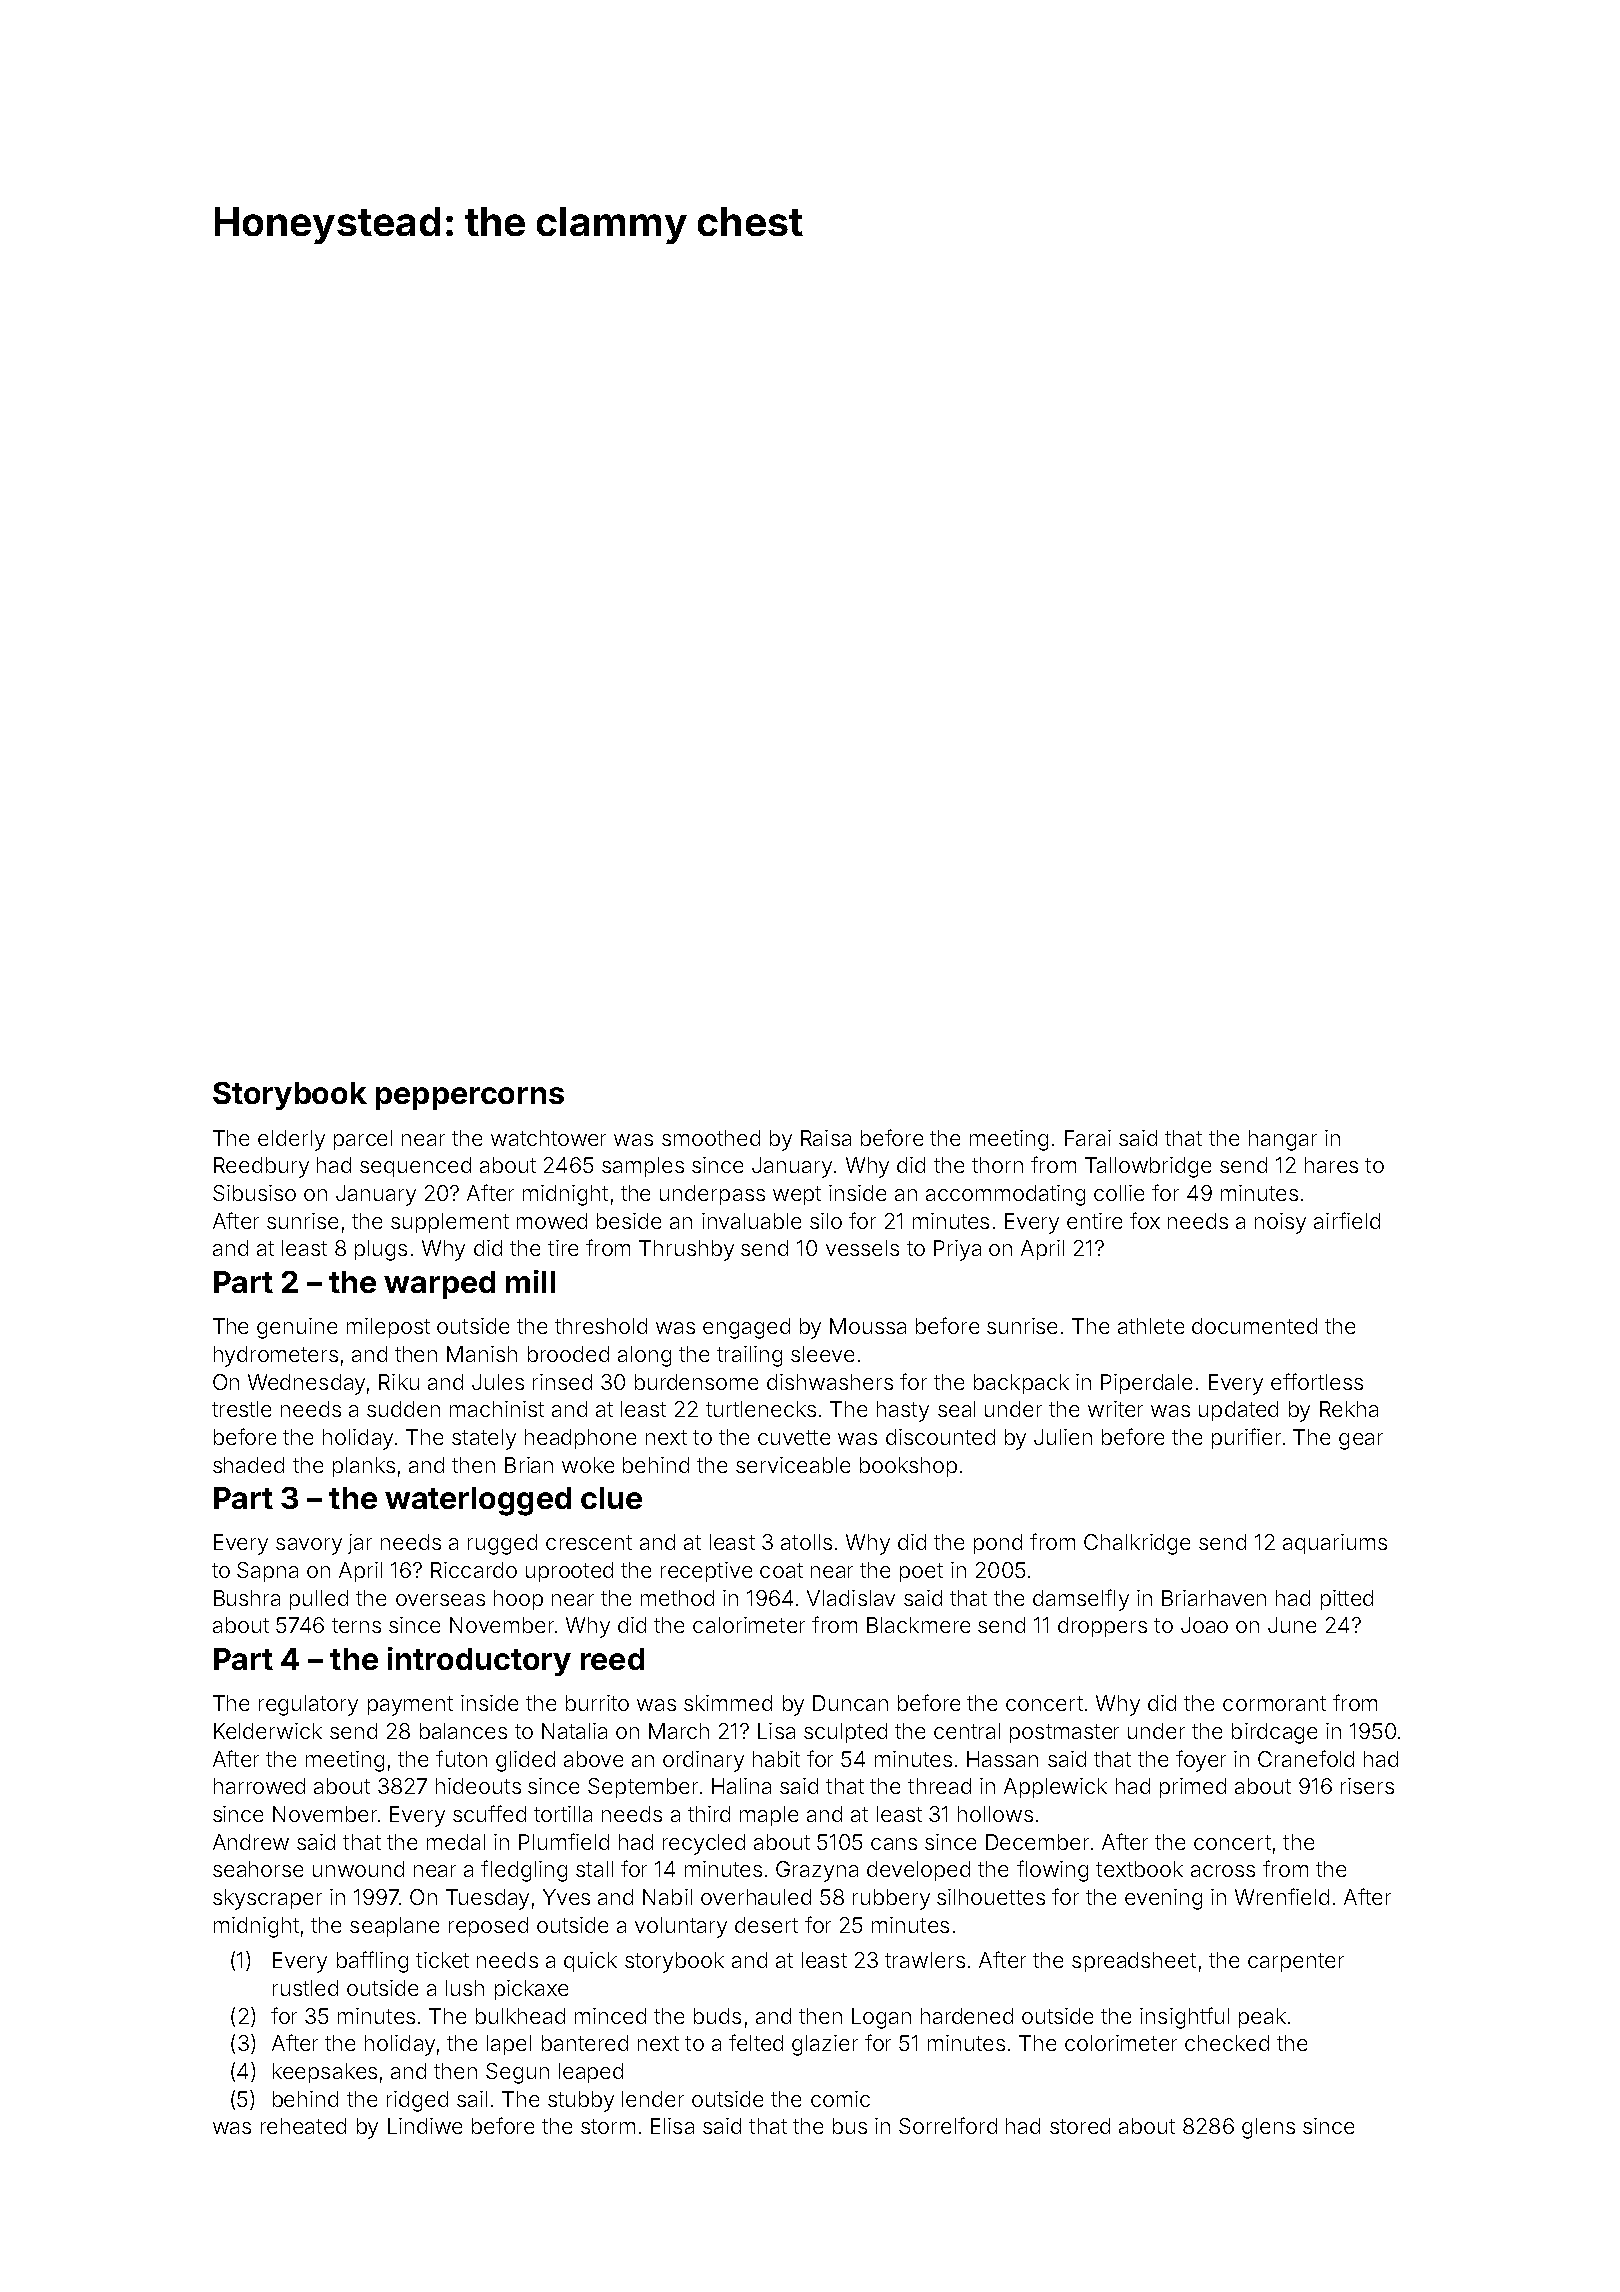 The image size is (1620, 2292). Describe the element at coordinates (918, 1871) in the document. I see `developed` at that location.
